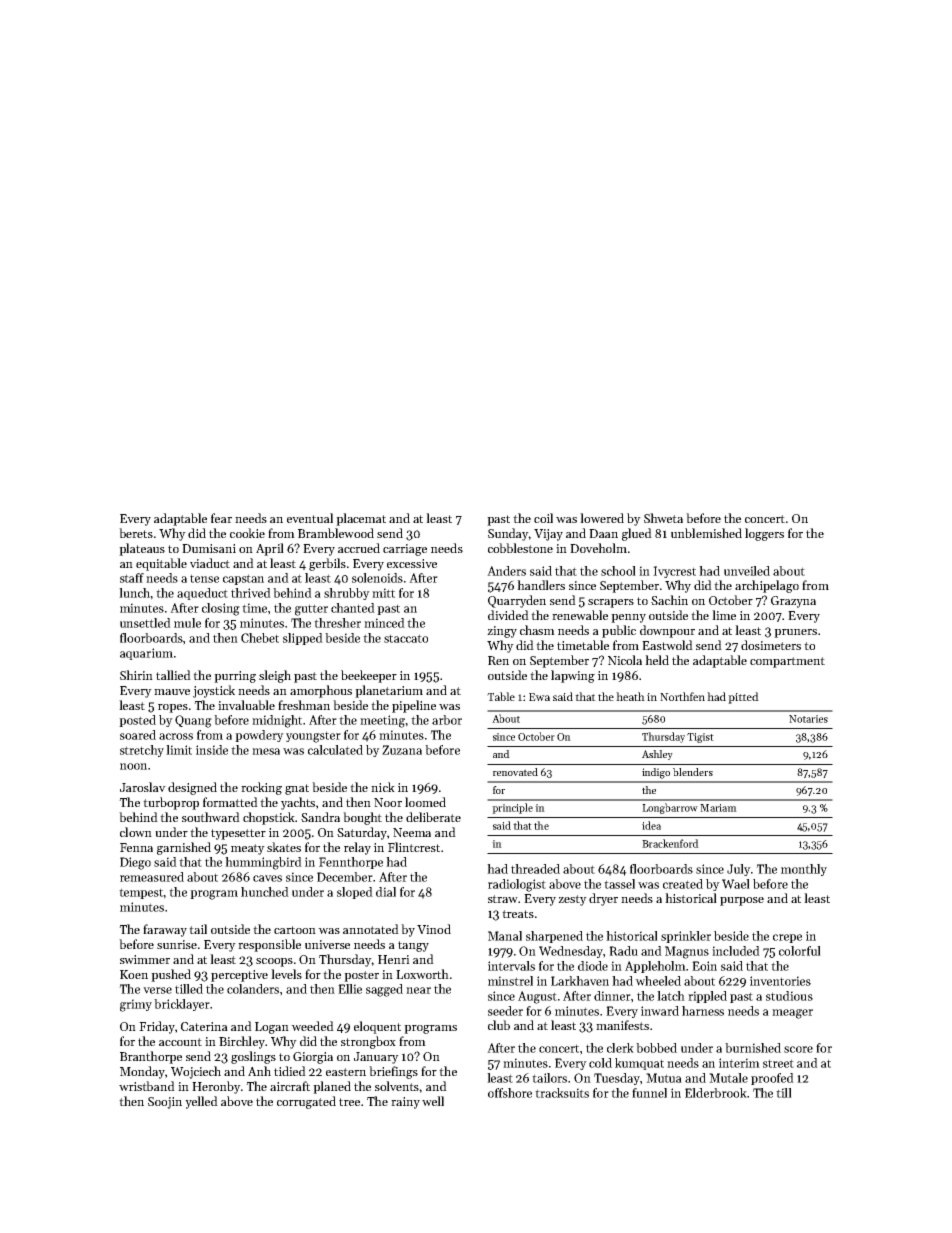  I want to click on lapwing, so click(573, 676).
